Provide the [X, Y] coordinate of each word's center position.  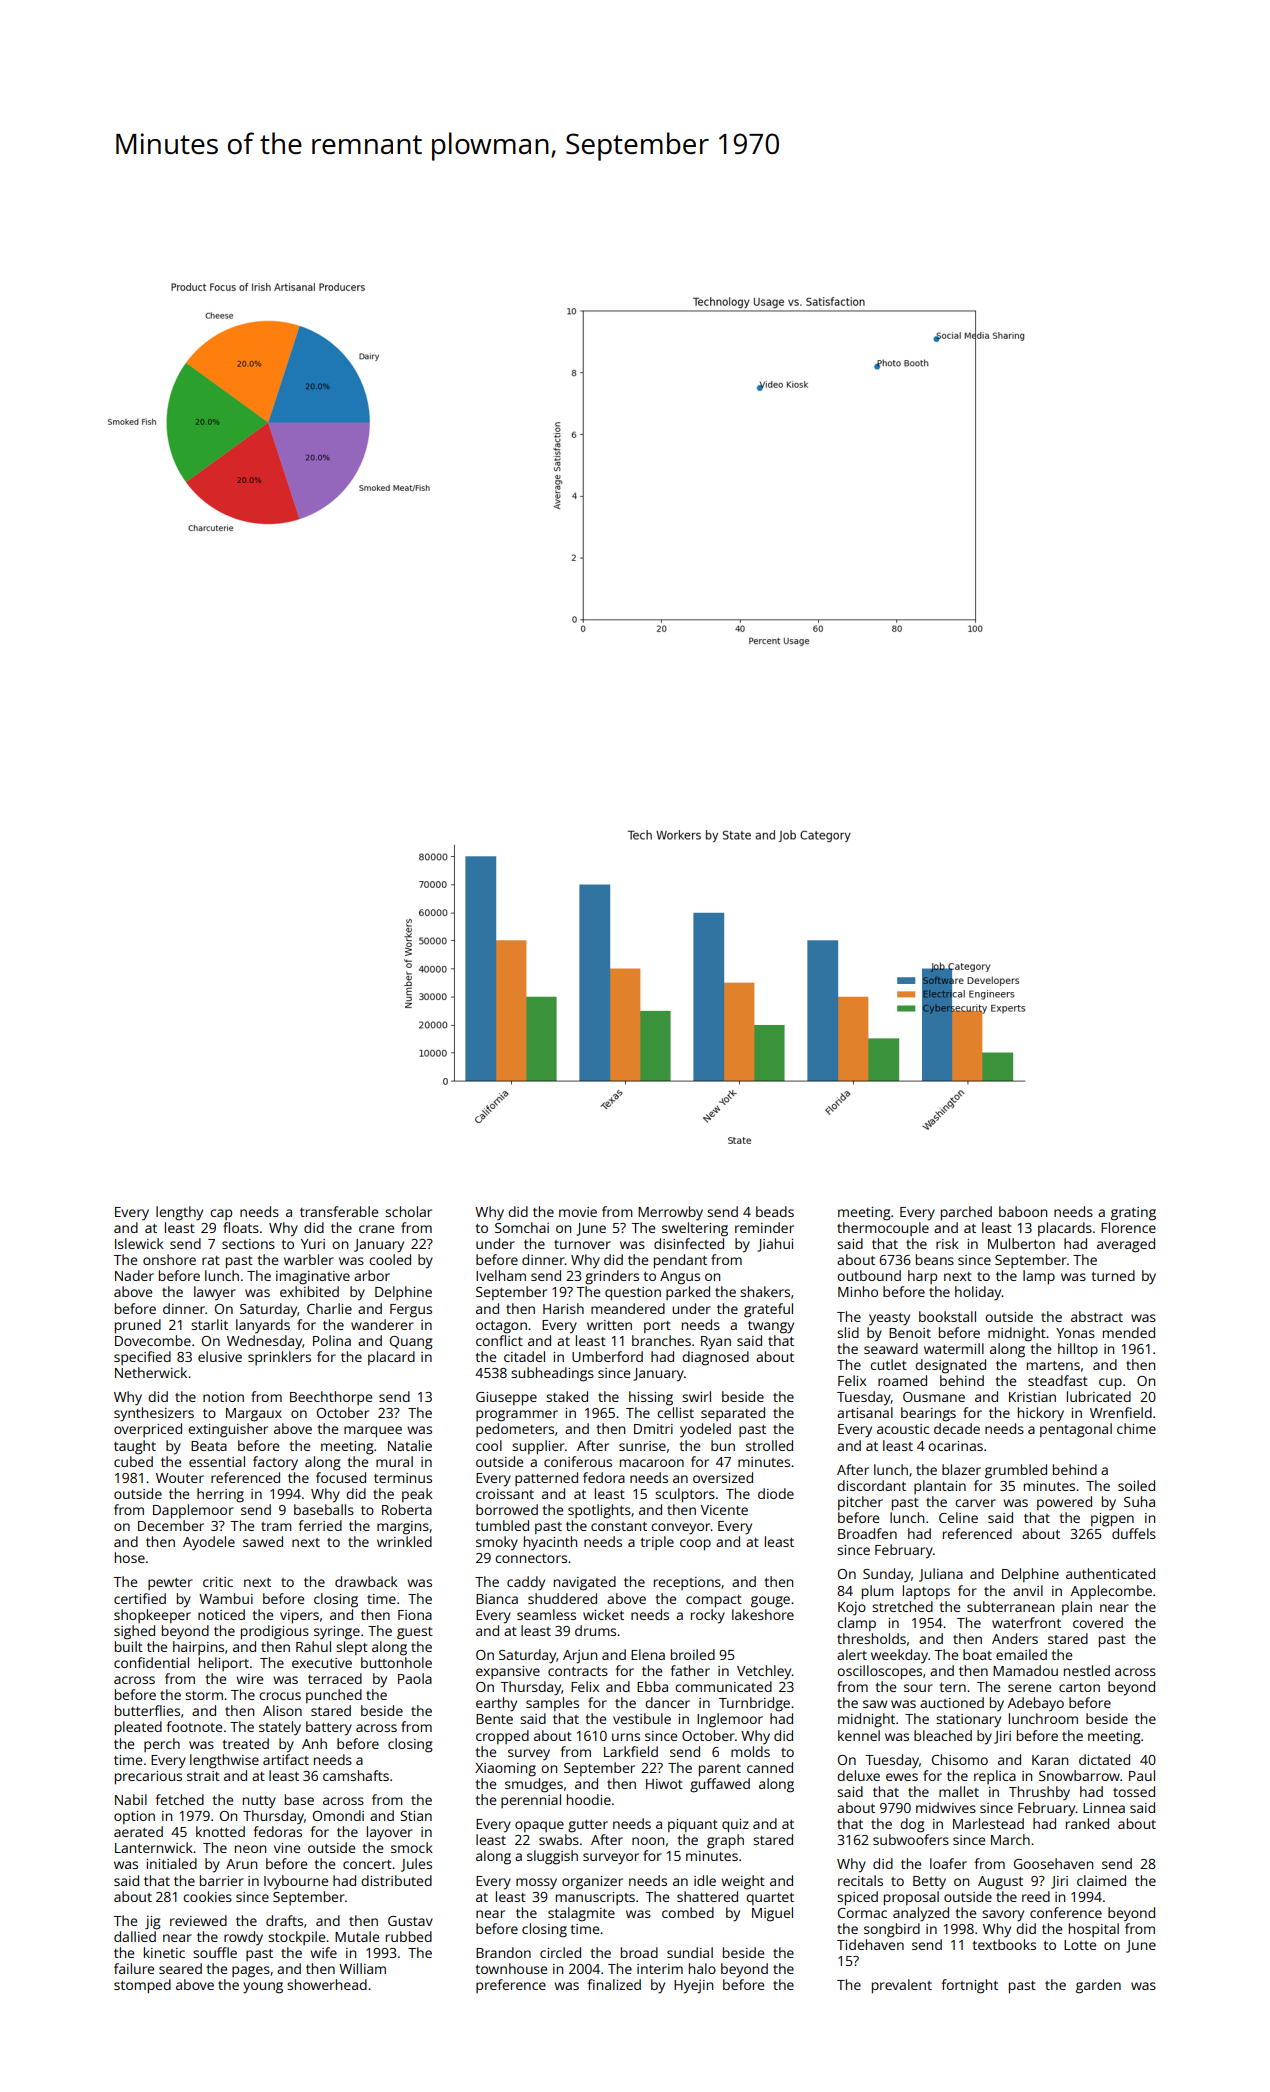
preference [511, 1986]
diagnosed [715, 1358]
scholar [408, 1211]
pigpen [1112, 1520]
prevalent [902, 1986]
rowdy [243, 1938]
